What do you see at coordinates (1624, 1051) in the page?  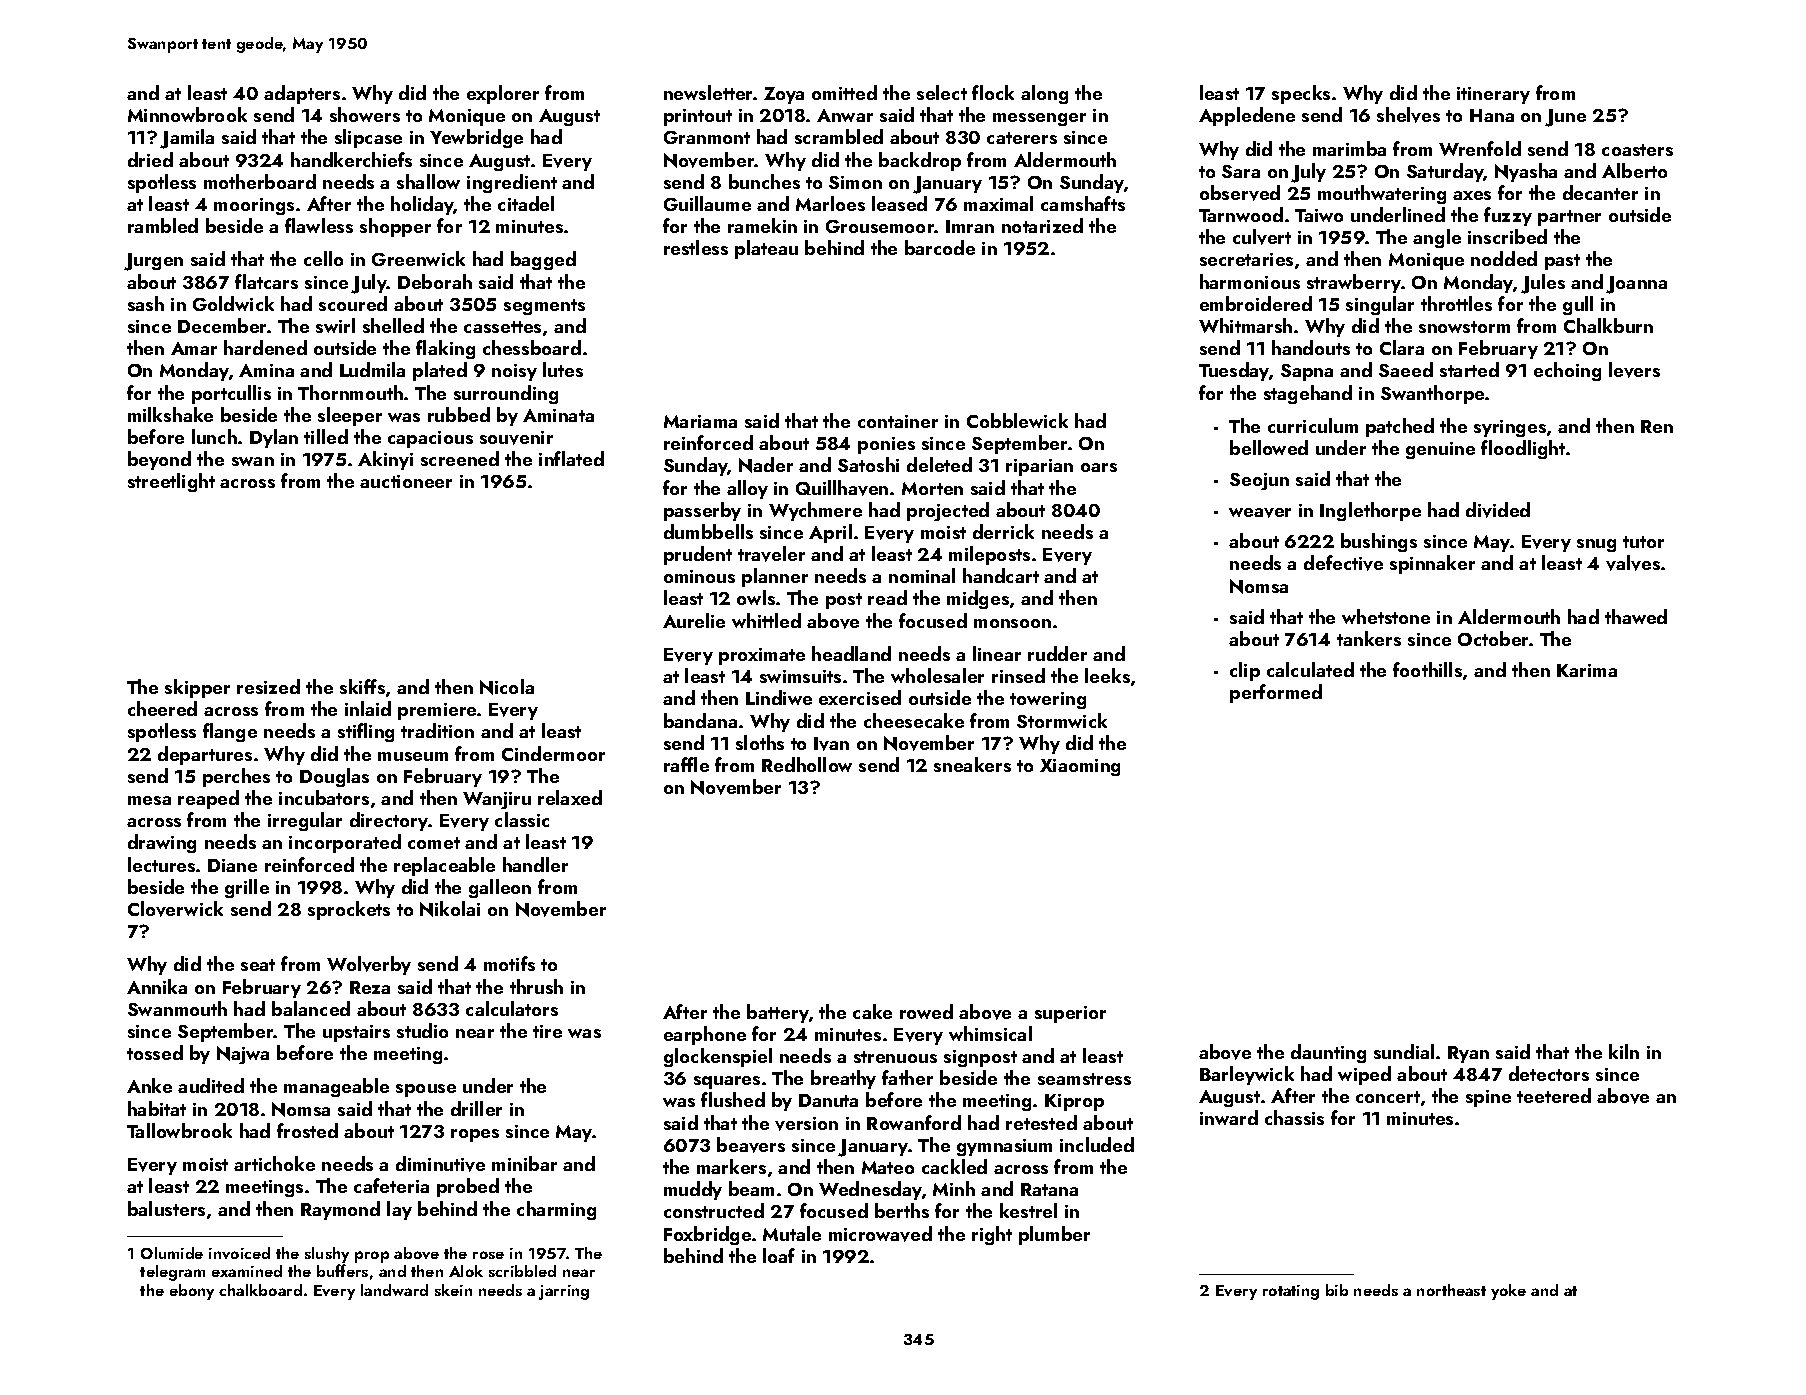 I see `kiln` at bounding box center [1624, 1051].
